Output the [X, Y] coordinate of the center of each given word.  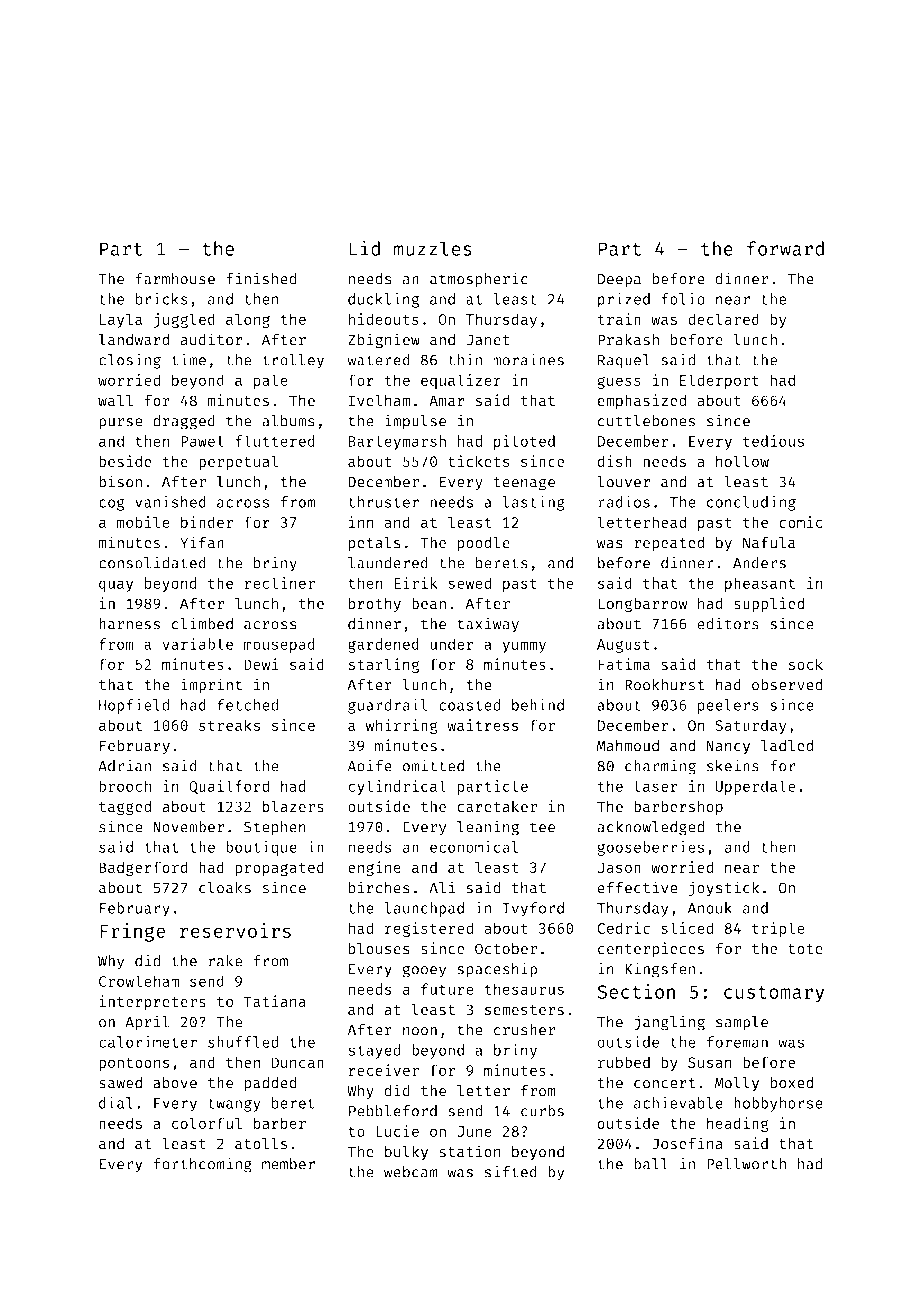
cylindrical [397, 787]
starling [384, 665]
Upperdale [755, 787]
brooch [125, 786]
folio [683, 299]
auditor [211, 339]
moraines [528, 359]
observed [787, 685]
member [288, 1164]
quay [116, 586]
